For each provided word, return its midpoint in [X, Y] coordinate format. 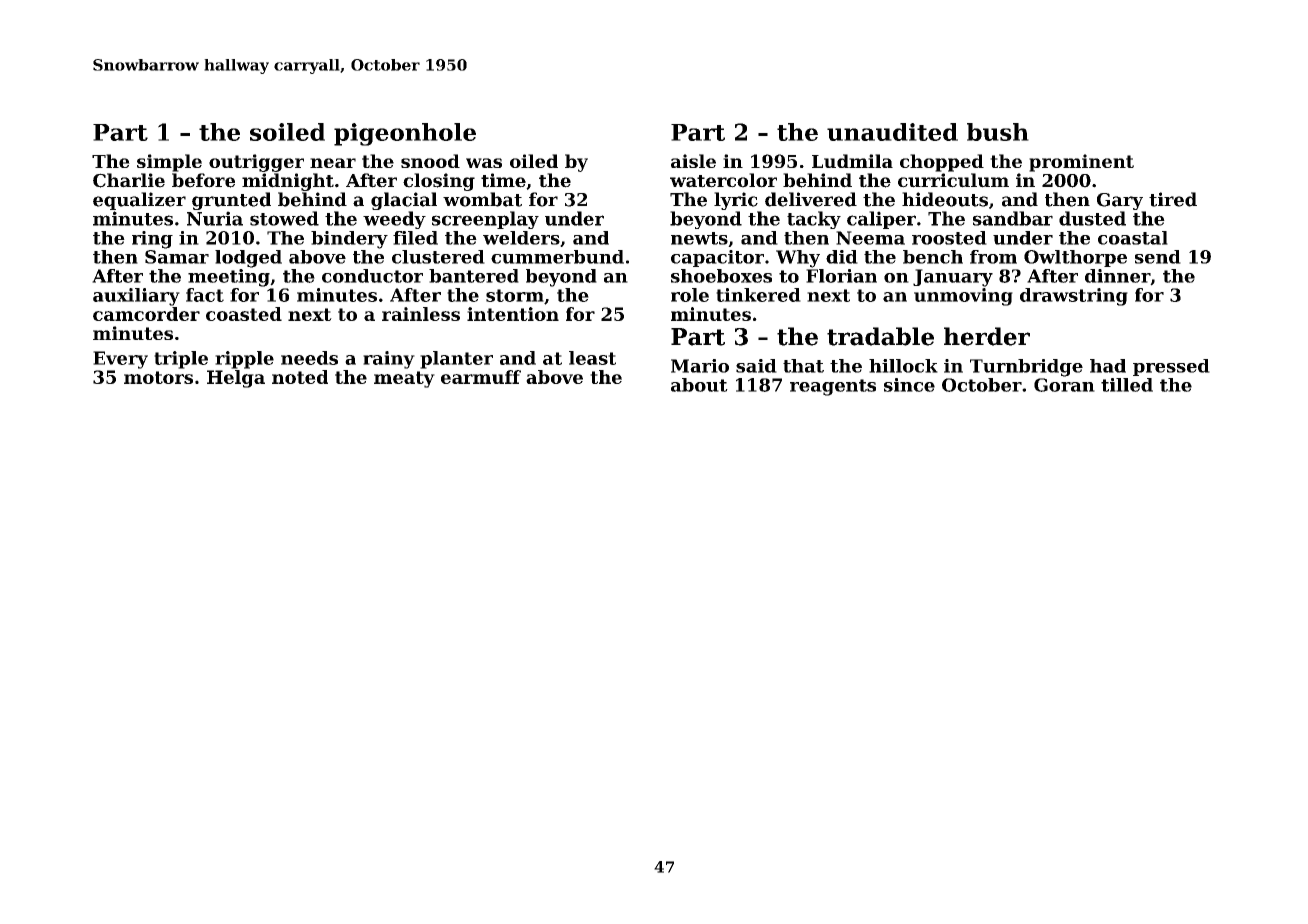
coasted [244, 314]
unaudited [892, 132]
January [953, 278]
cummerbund [557, 257]
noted [300, 377]
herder [987, 336]
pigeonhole [405, 134]
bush [998, 132]
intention [513, 314]
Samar [177, 257]
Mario [700, 366]
